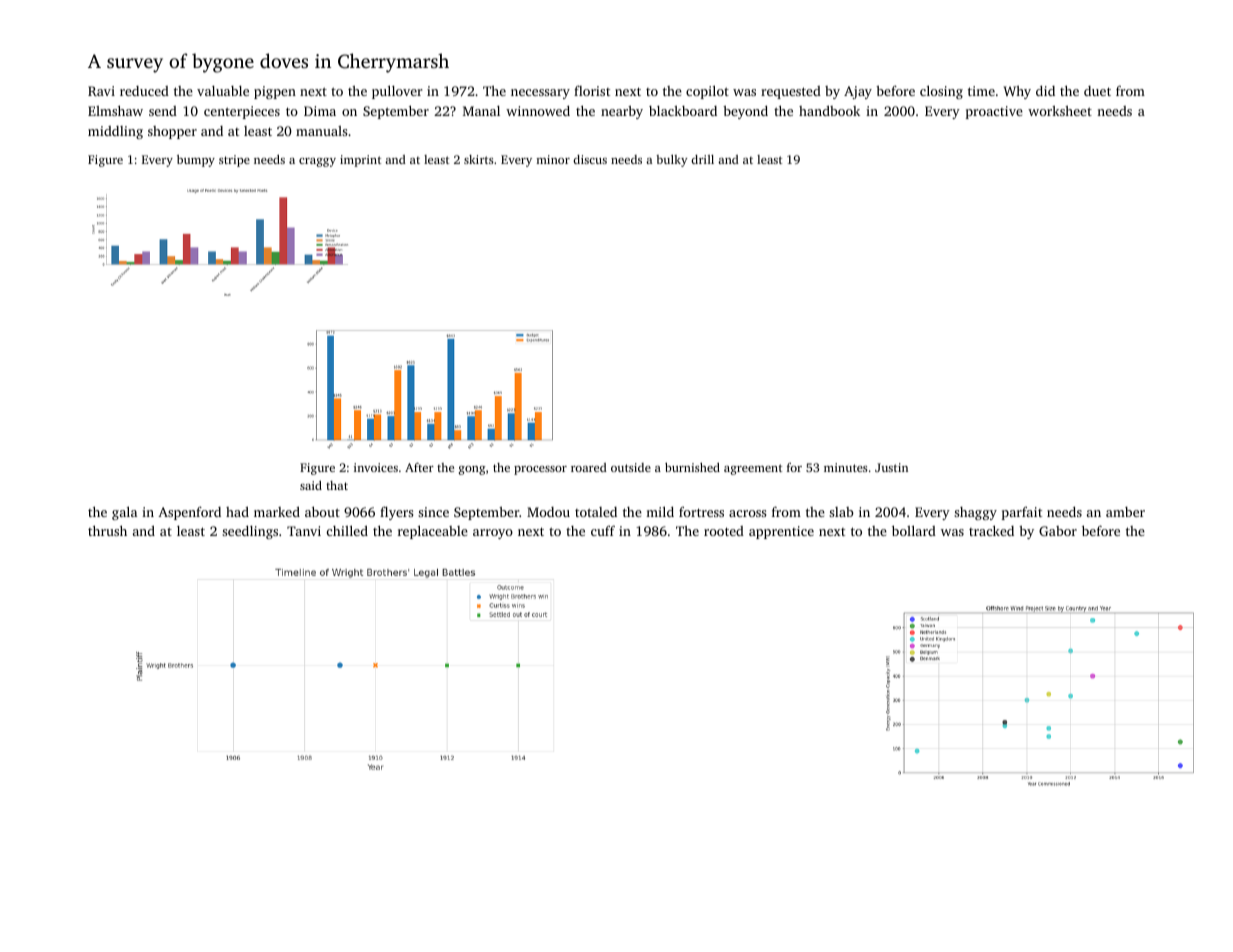  What do you see at coordinates (376, 467) in the screenshot?
I see `invoices` at bounding box center [376, 467].
